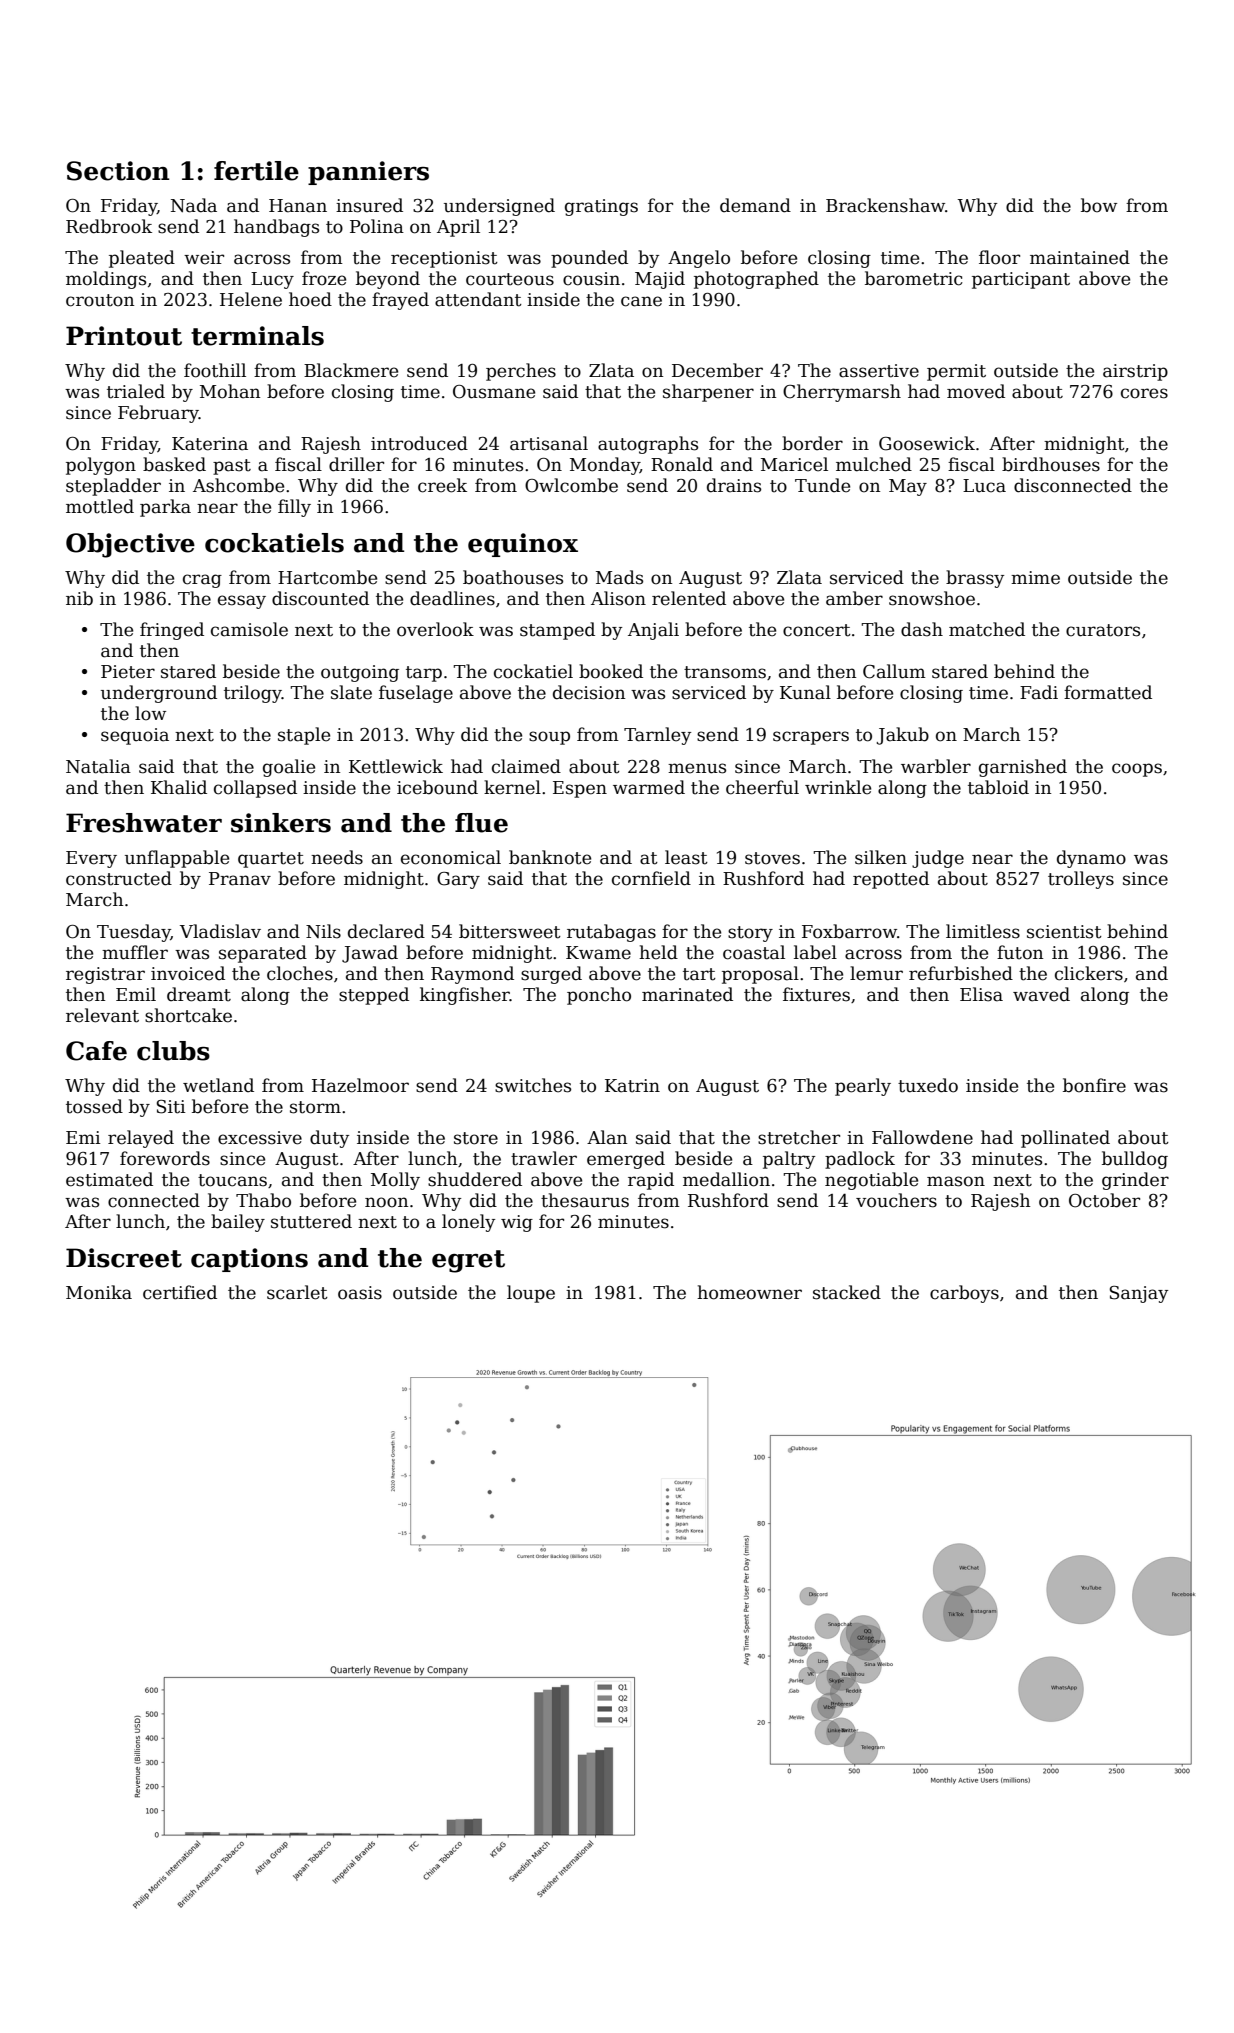 The width and height of the page is (1234, 2033). Describe the element at coordinates (838, 787) in the page. I see `wrinkle` at that location.
